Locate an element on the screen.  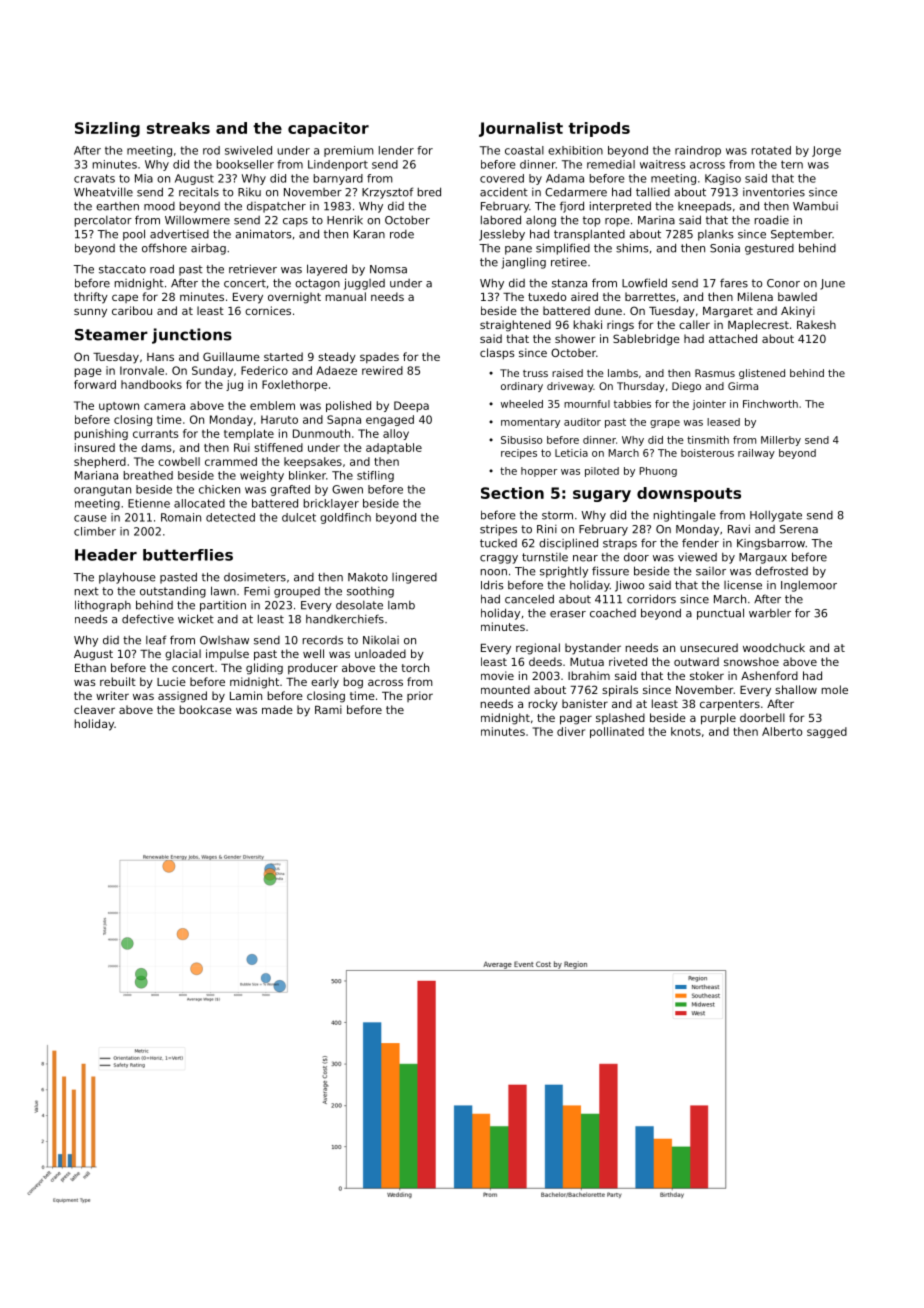
pollinated is located at coordinates (617, 732).
